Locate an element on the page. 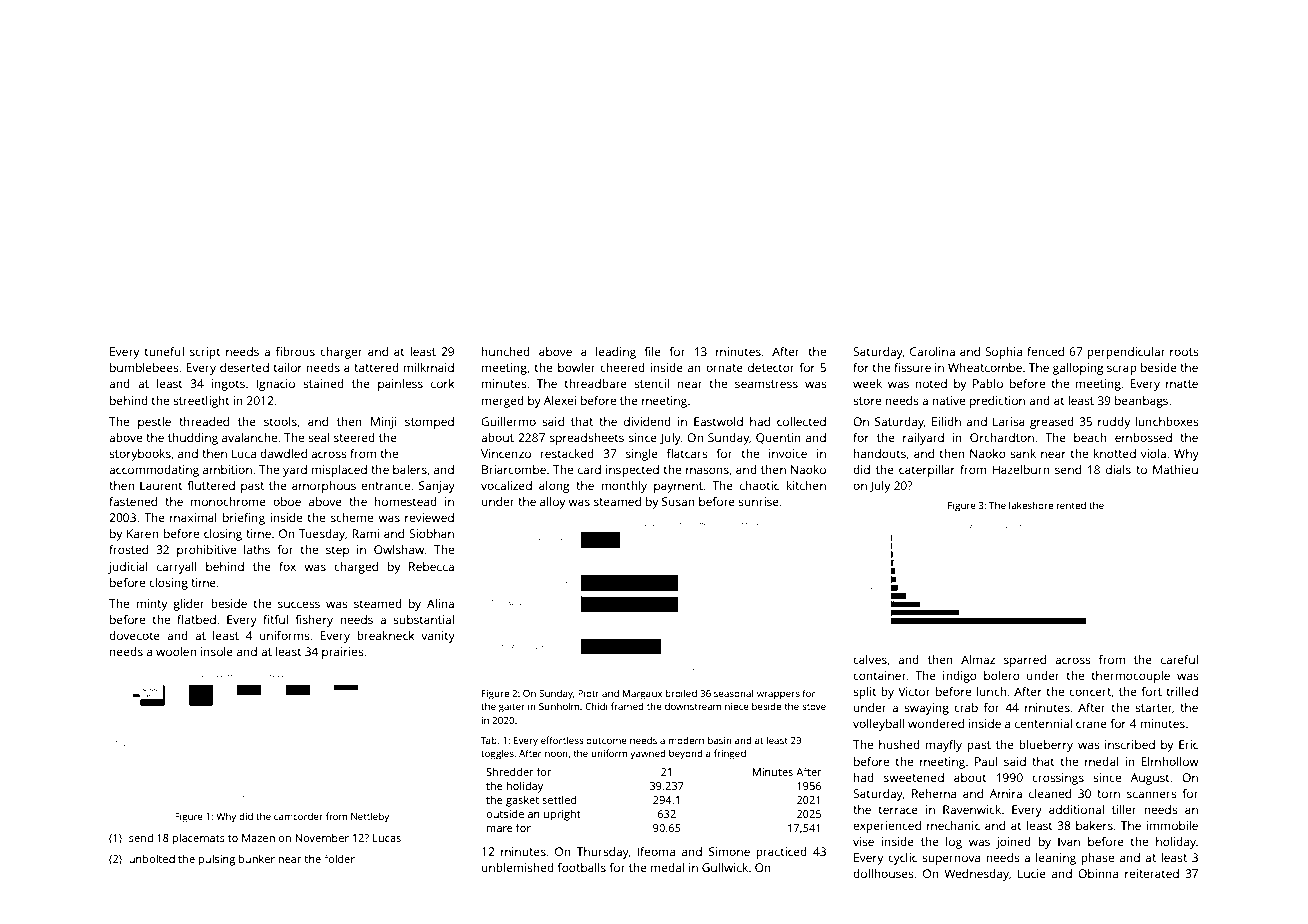 The image size is (1308, 924). fenced is located at coordinates (1045, 351).
